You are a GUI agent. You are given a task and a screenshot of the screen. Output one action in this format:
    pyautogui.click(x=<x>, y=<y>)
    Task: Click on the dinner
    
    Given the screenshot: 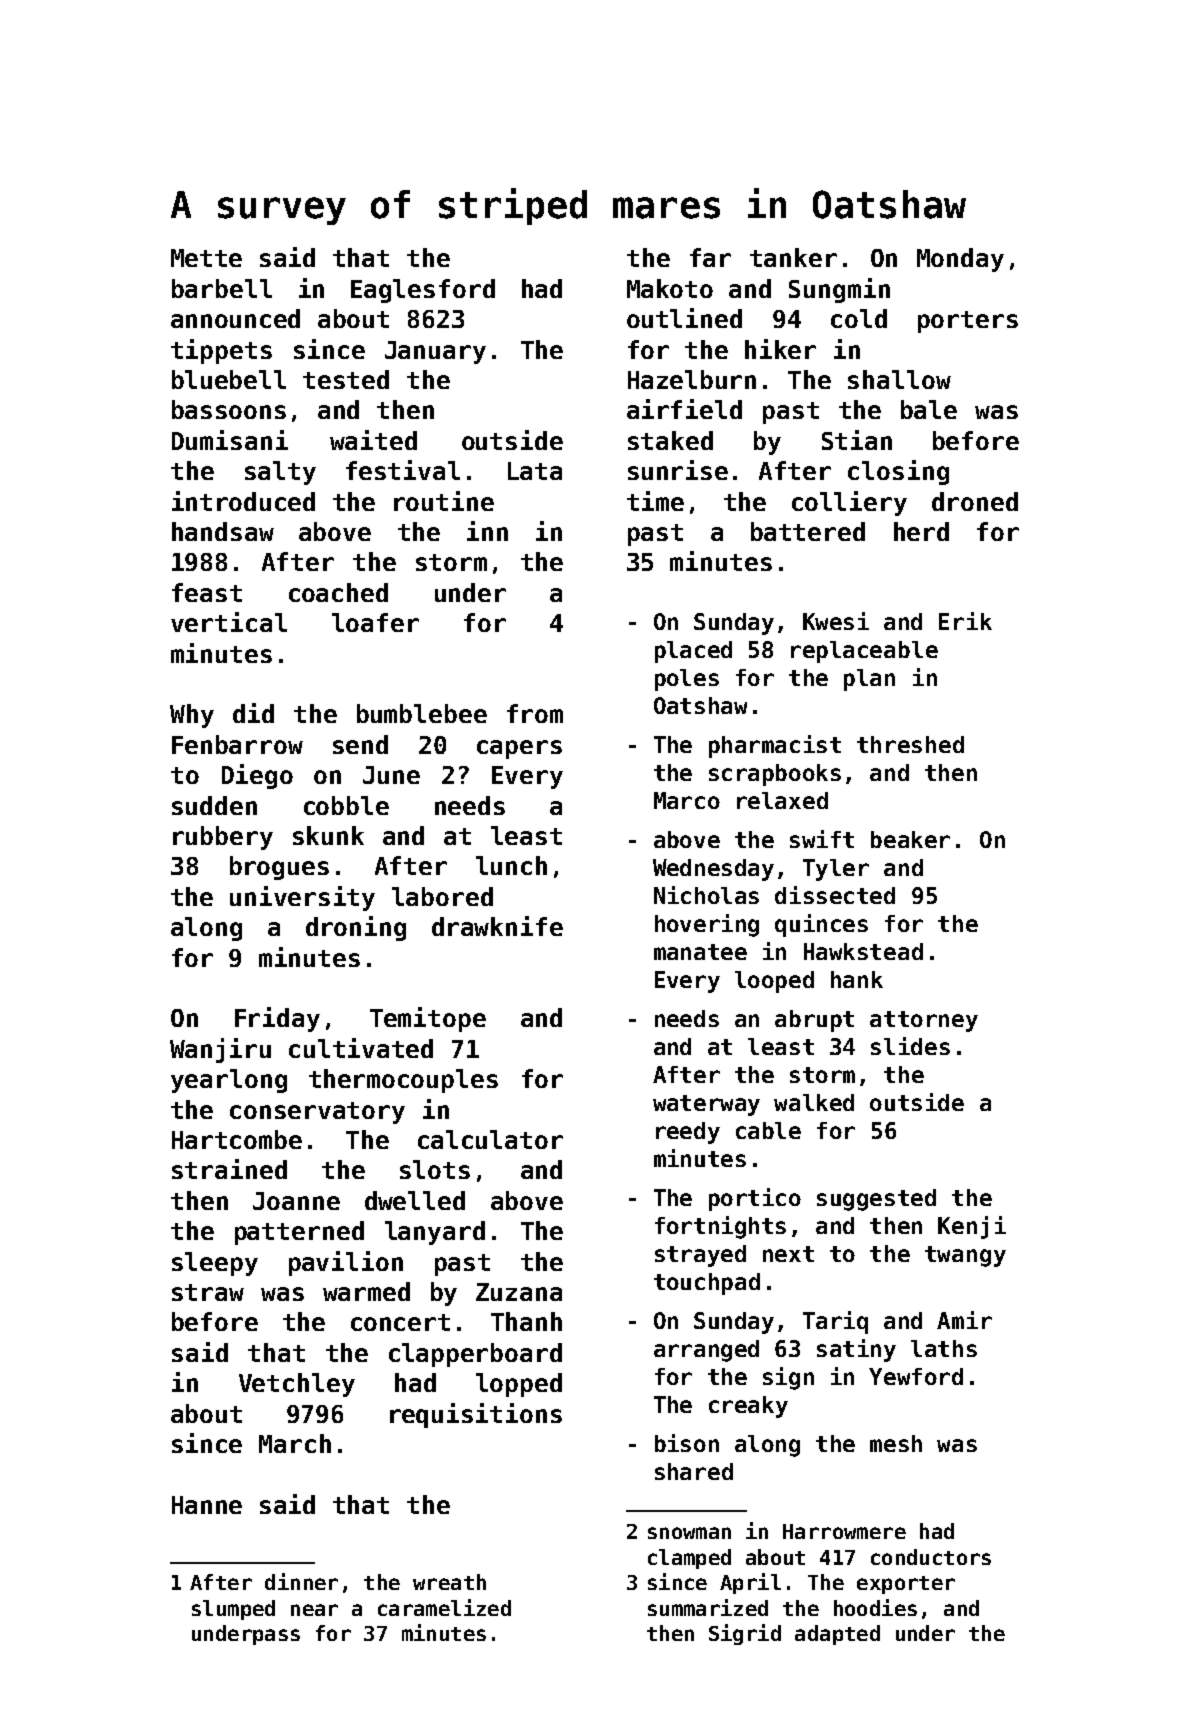 What is the action you would take?
    pyautogui.click(x=301, y=1581)
